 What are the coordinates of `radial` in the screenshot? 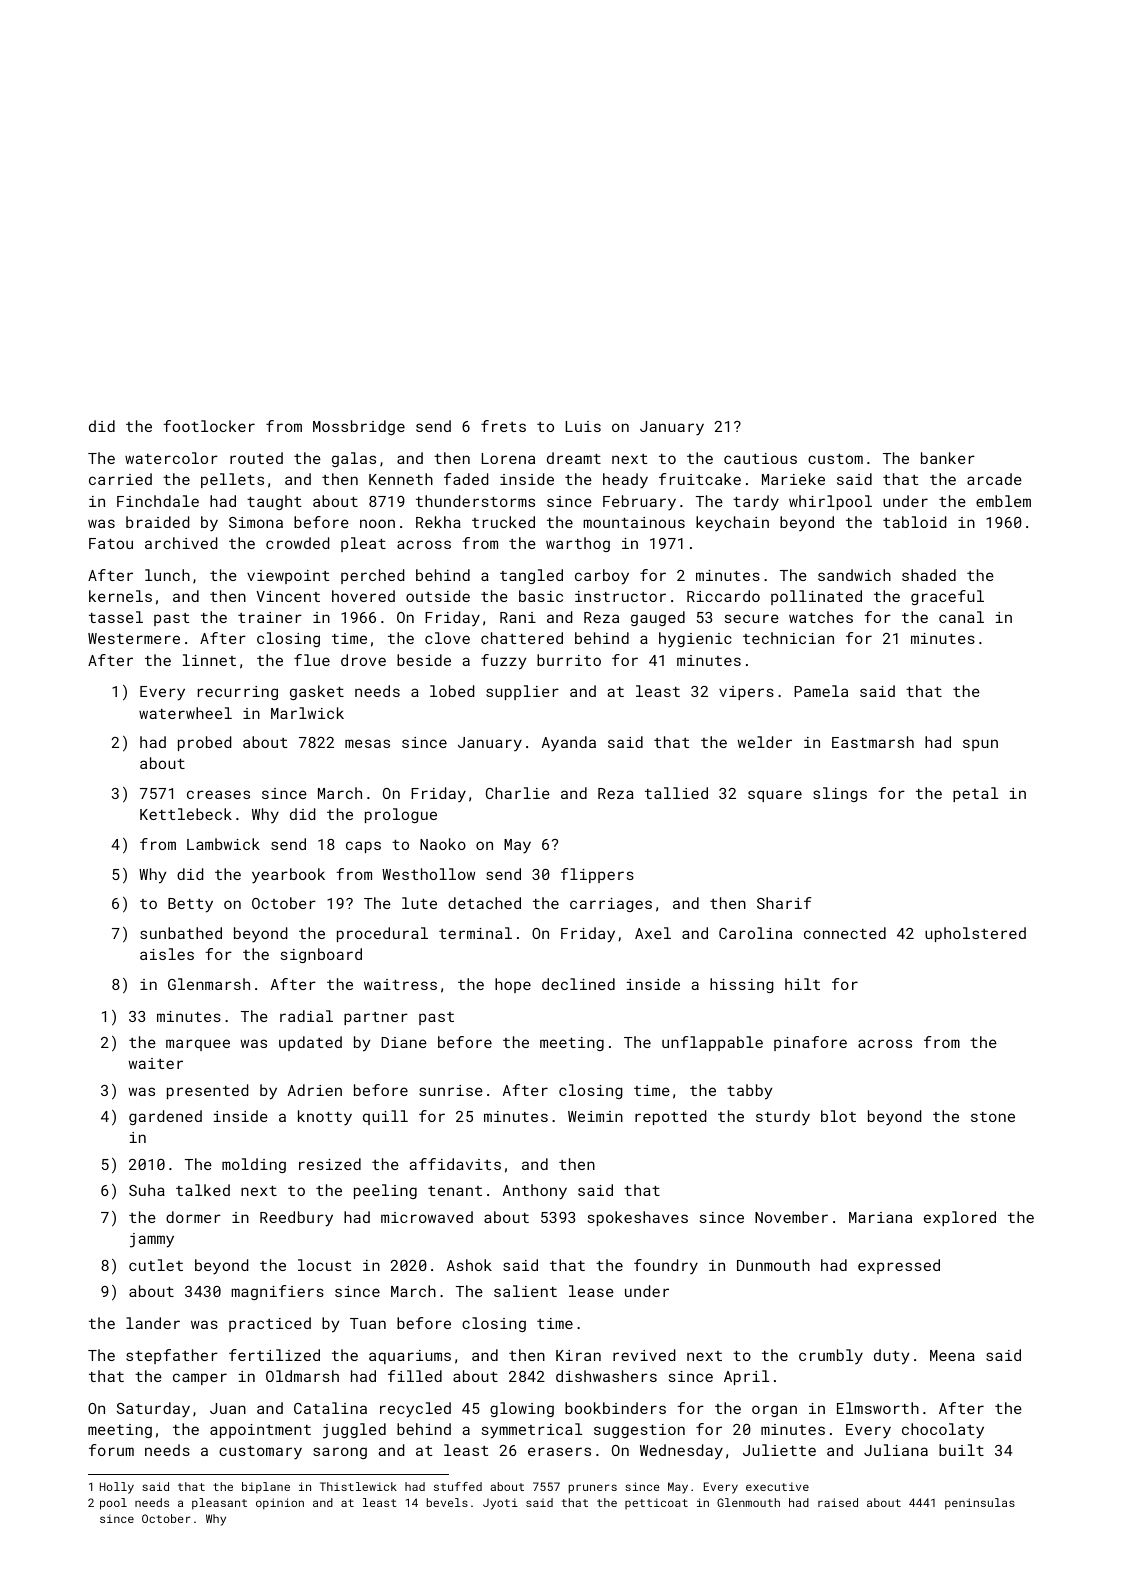 It's located at (306, 1016).
